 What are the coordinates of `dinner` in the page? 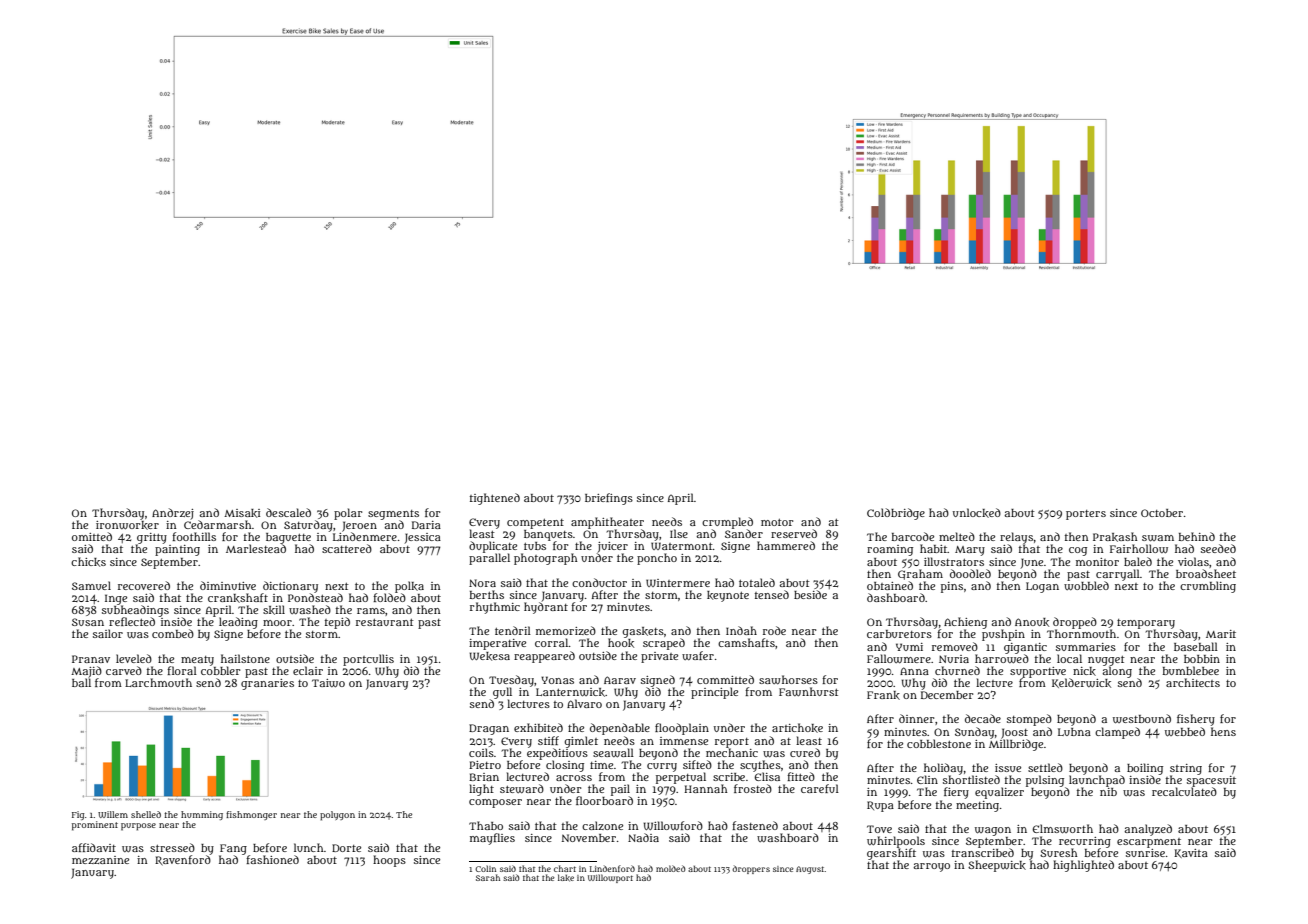 It's located at (916, 718).
